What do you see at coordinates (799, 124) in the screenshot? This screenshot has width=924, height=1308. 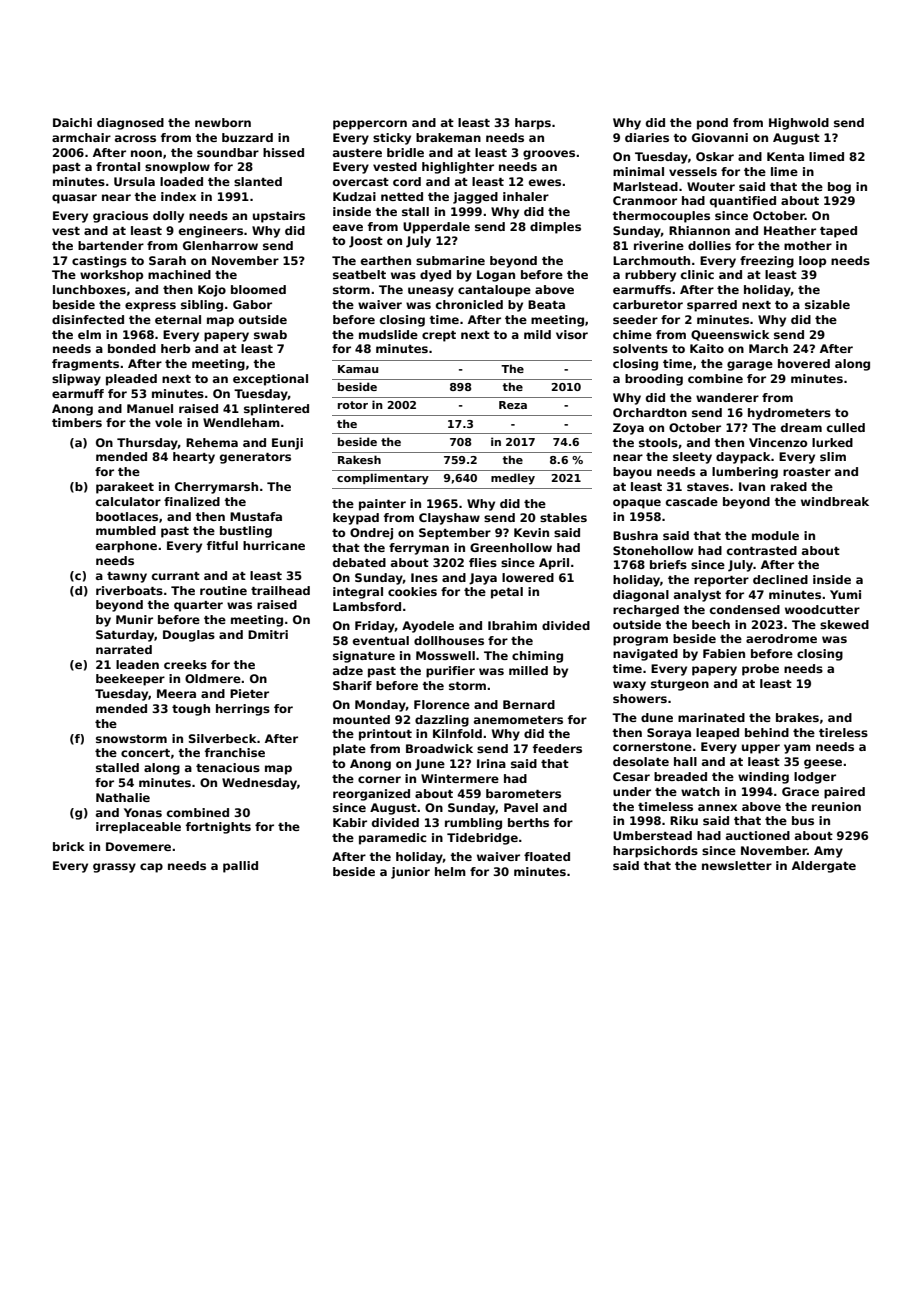 I see `Highwold` at bounding box center [799, 124].
